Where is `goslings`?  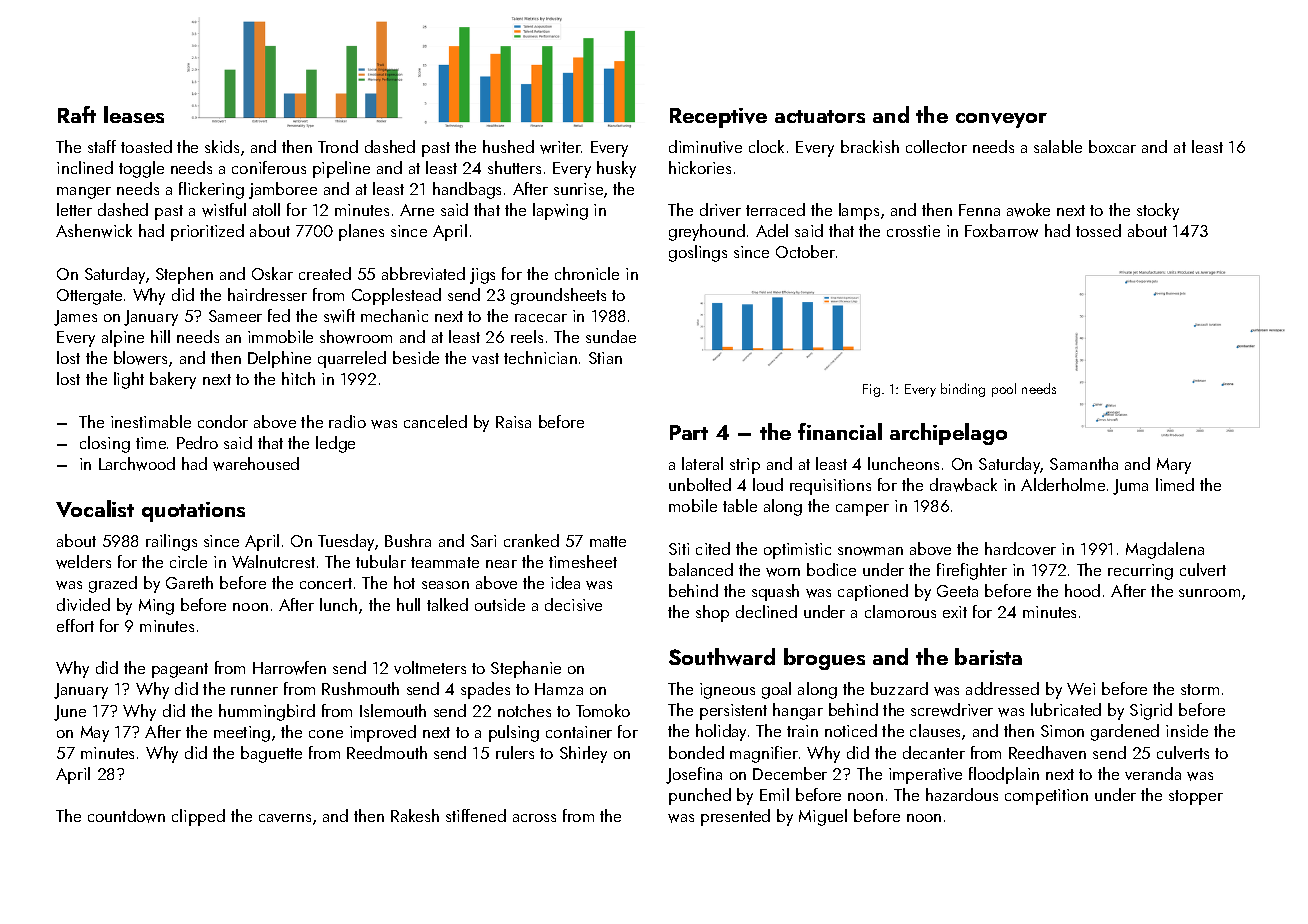
goslings is located at coordinates (698, 253).
